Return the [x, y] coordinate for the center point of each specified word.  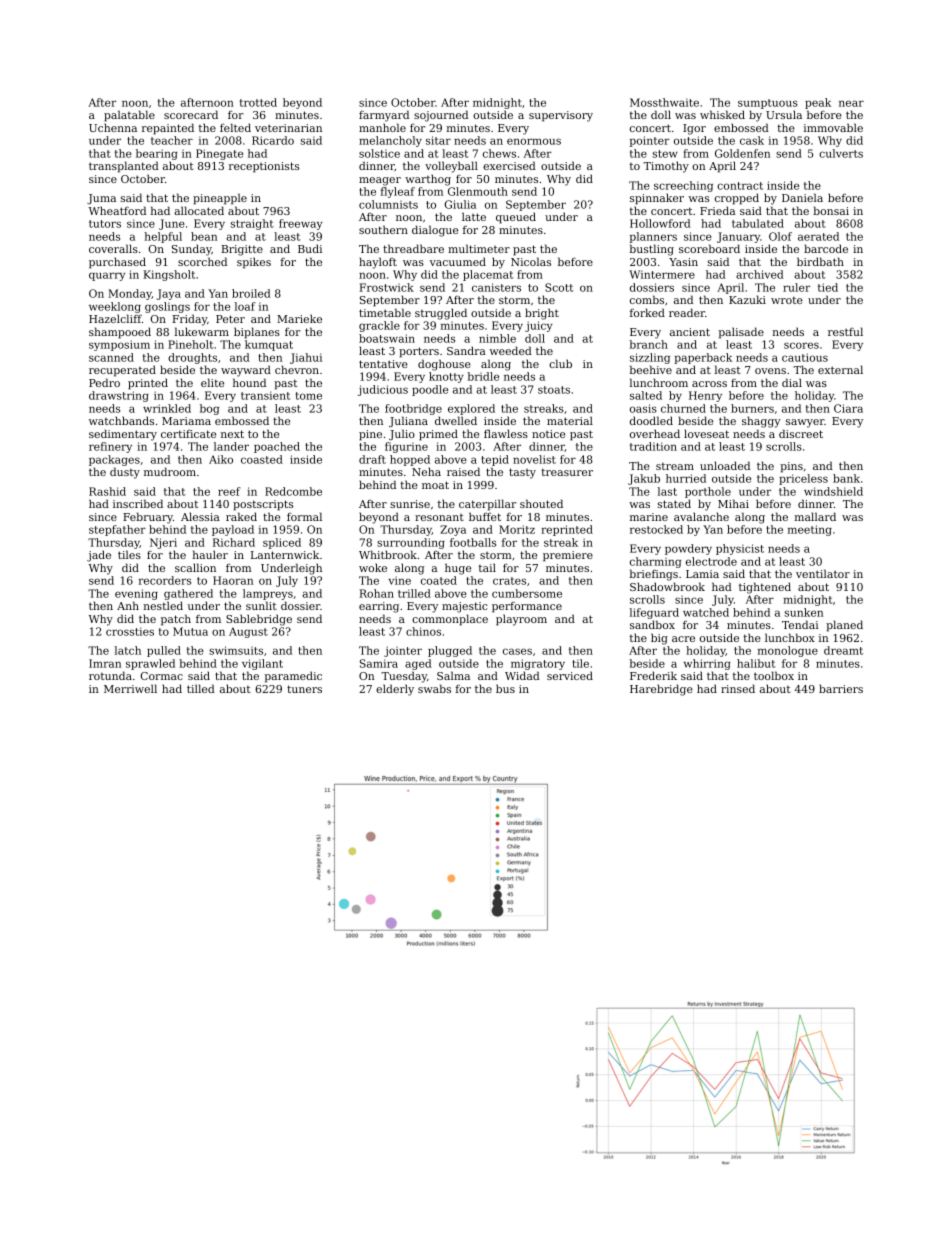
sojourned [441, 116]
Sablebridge [259, 620]
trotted [258, 102]
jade [99, 556]
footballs [473, 542]
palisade [741, 333]
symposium [119, 345]
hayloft [378, 263]
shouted [541, 503]
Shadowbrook [667, 586]
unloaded [725, 465]
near [851, 103]
